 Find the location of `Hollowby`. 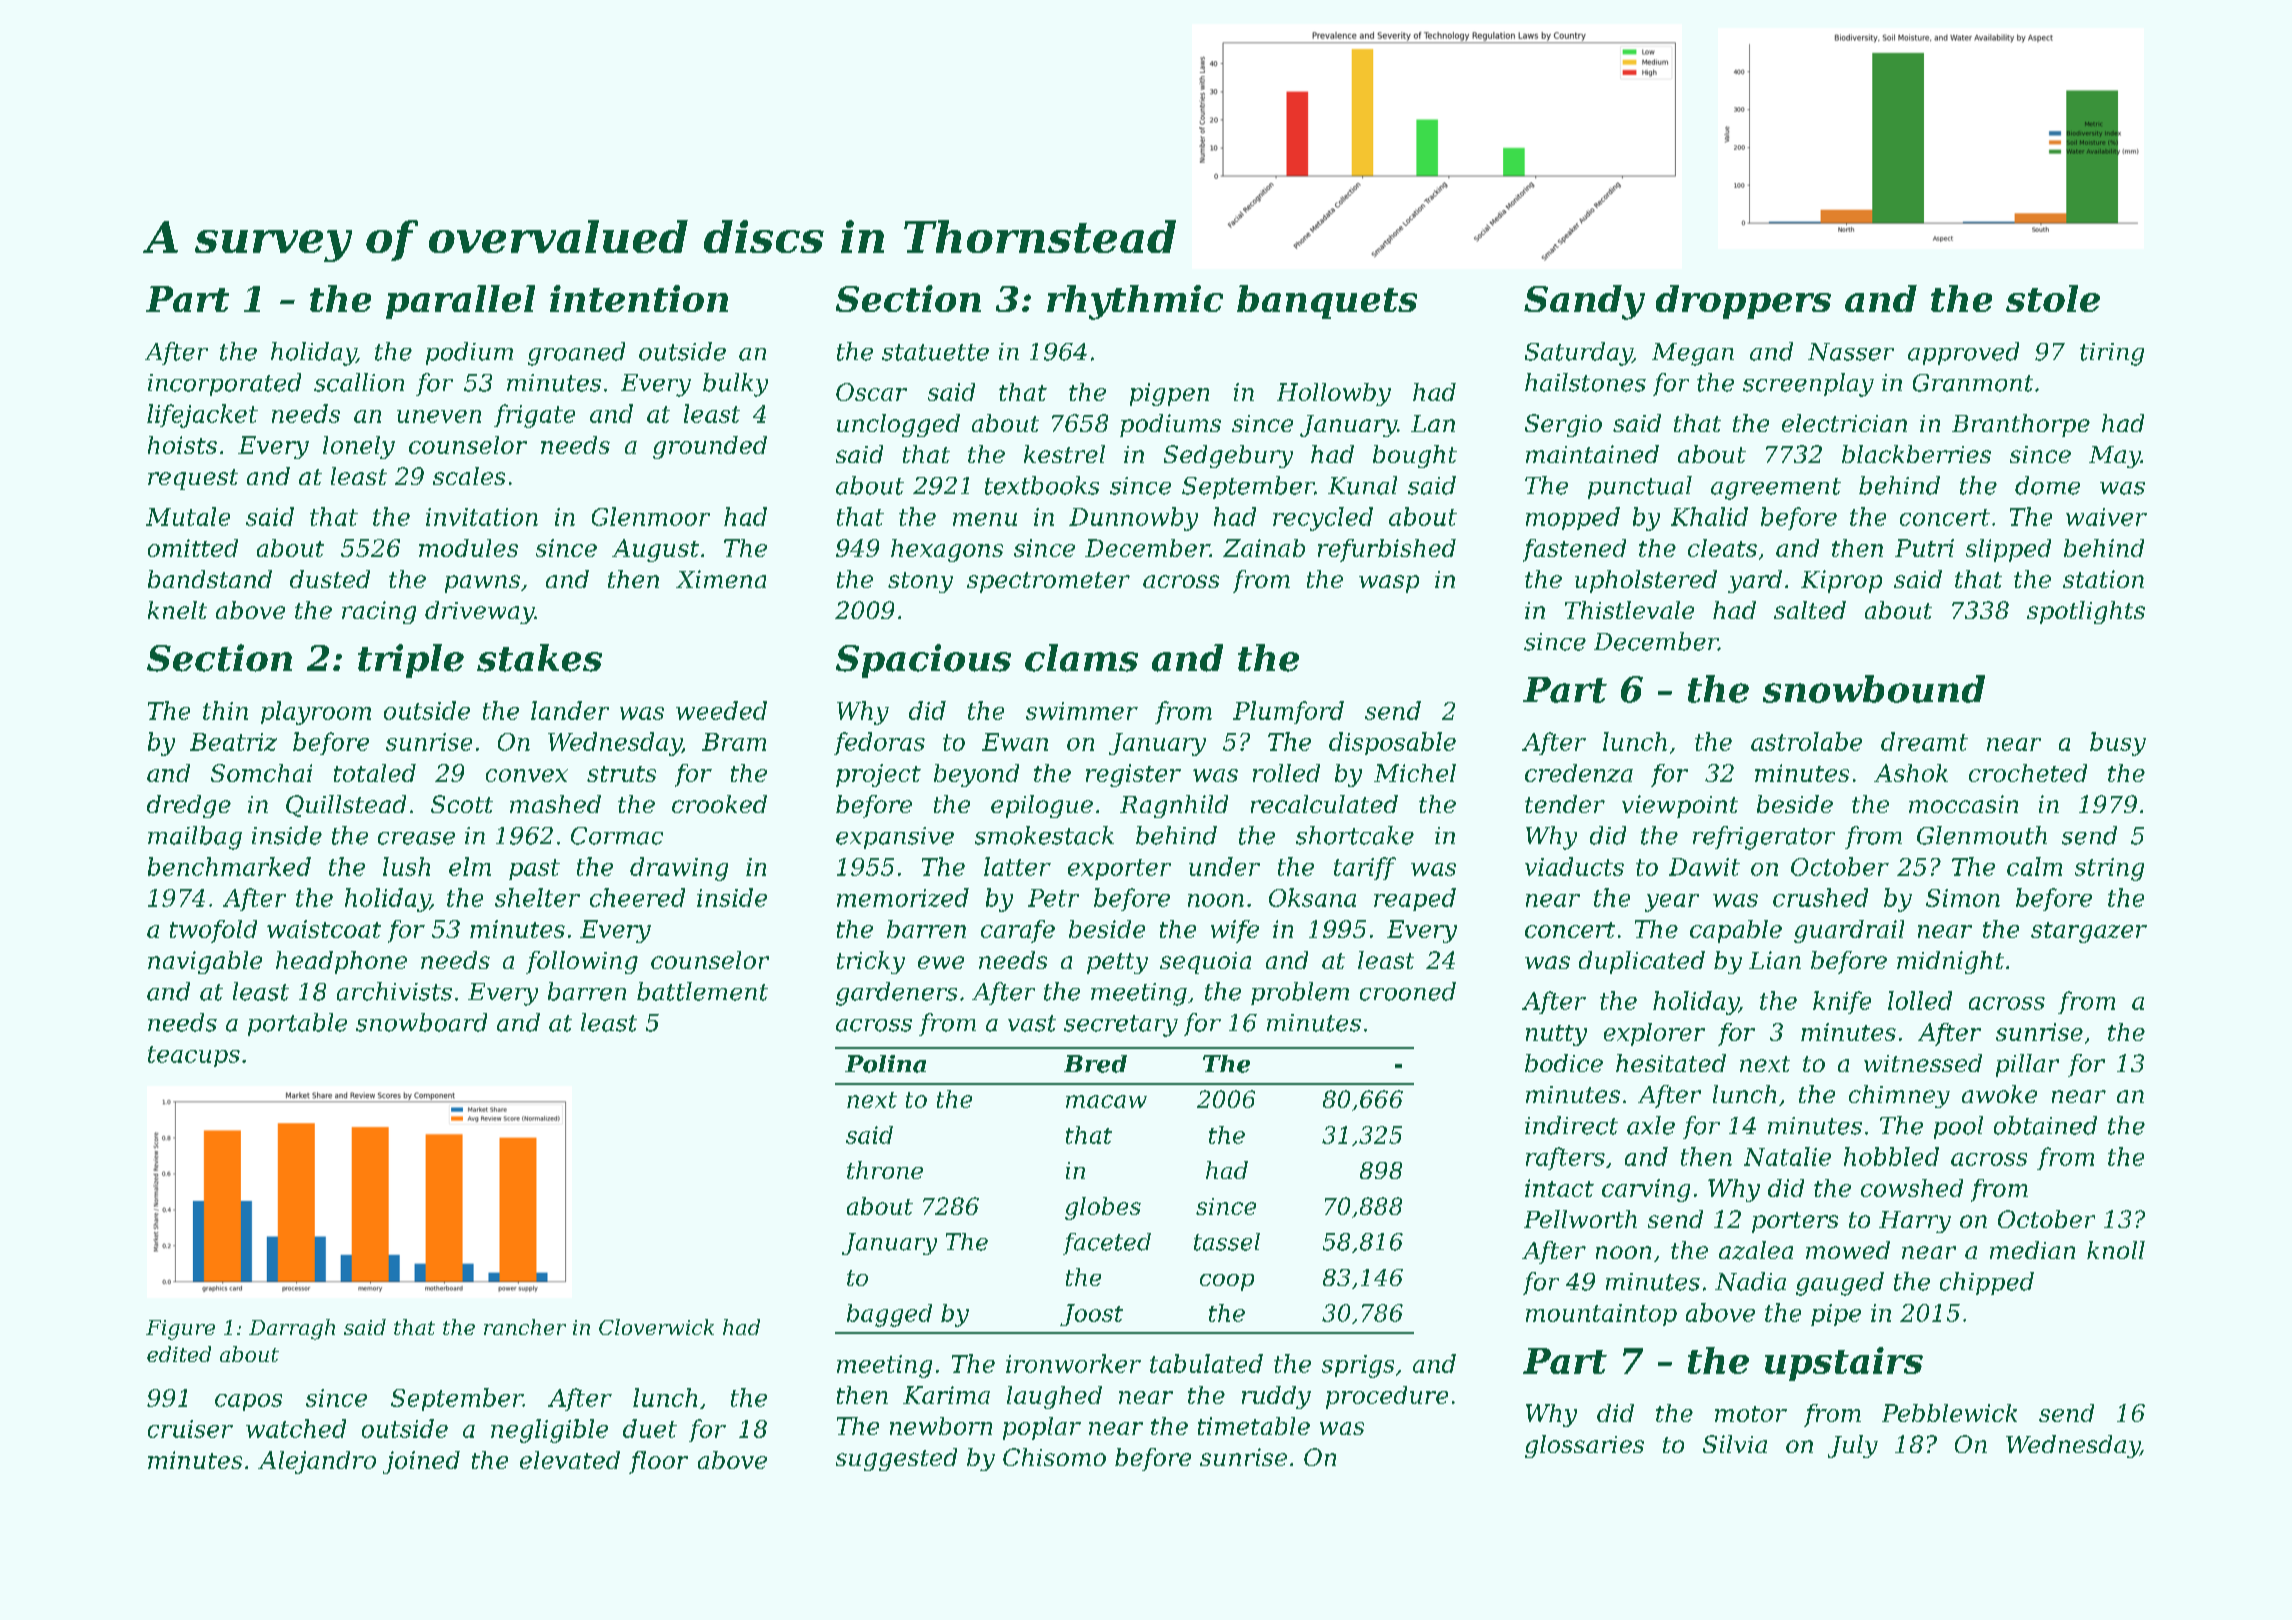

Hollowby is located at coordinates (1334, 394).
